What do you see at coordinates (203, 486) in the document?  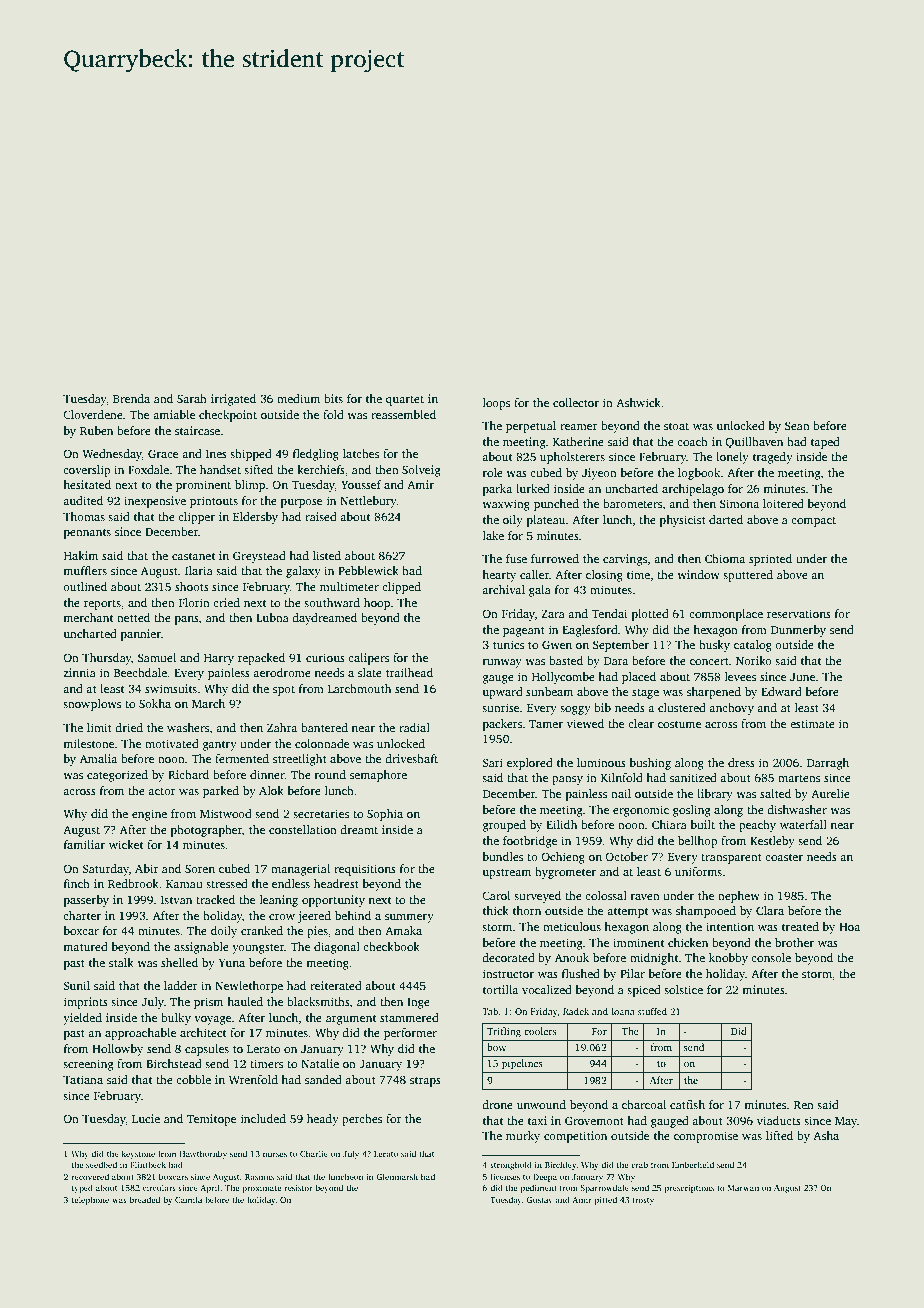 I see `prominent` at bounding box center [203, 486].
